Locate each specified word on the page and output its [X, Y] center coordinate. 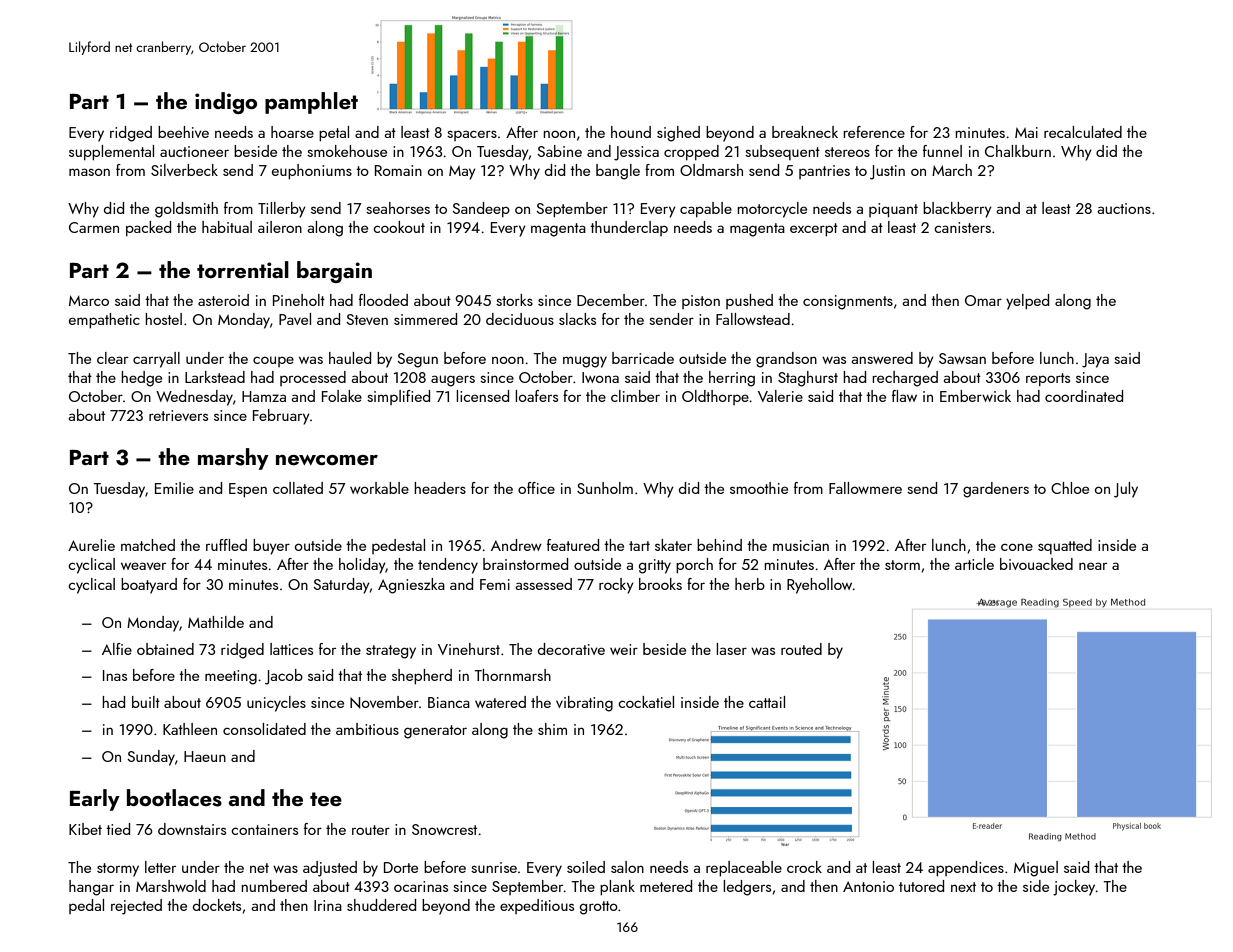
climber [635, 396]
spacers [472, 135]
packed [148, 228]
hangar [91, 888]
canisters [962, 227]
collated [298, 488]
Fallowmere [865, 488]
